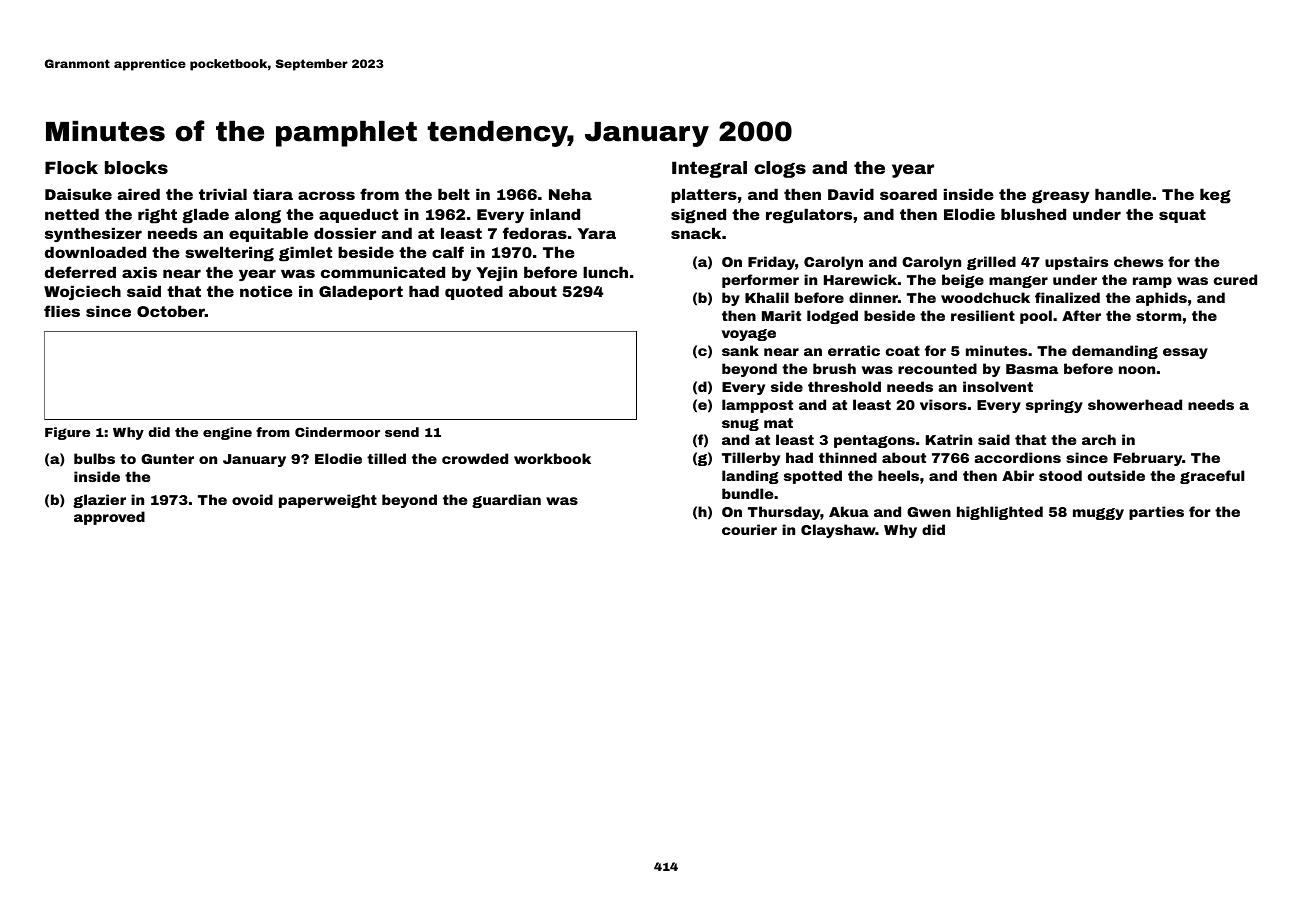  What do you see at coordinates (596, 233) in the page?
I see `Yara` at bounding box center [596, 233].
